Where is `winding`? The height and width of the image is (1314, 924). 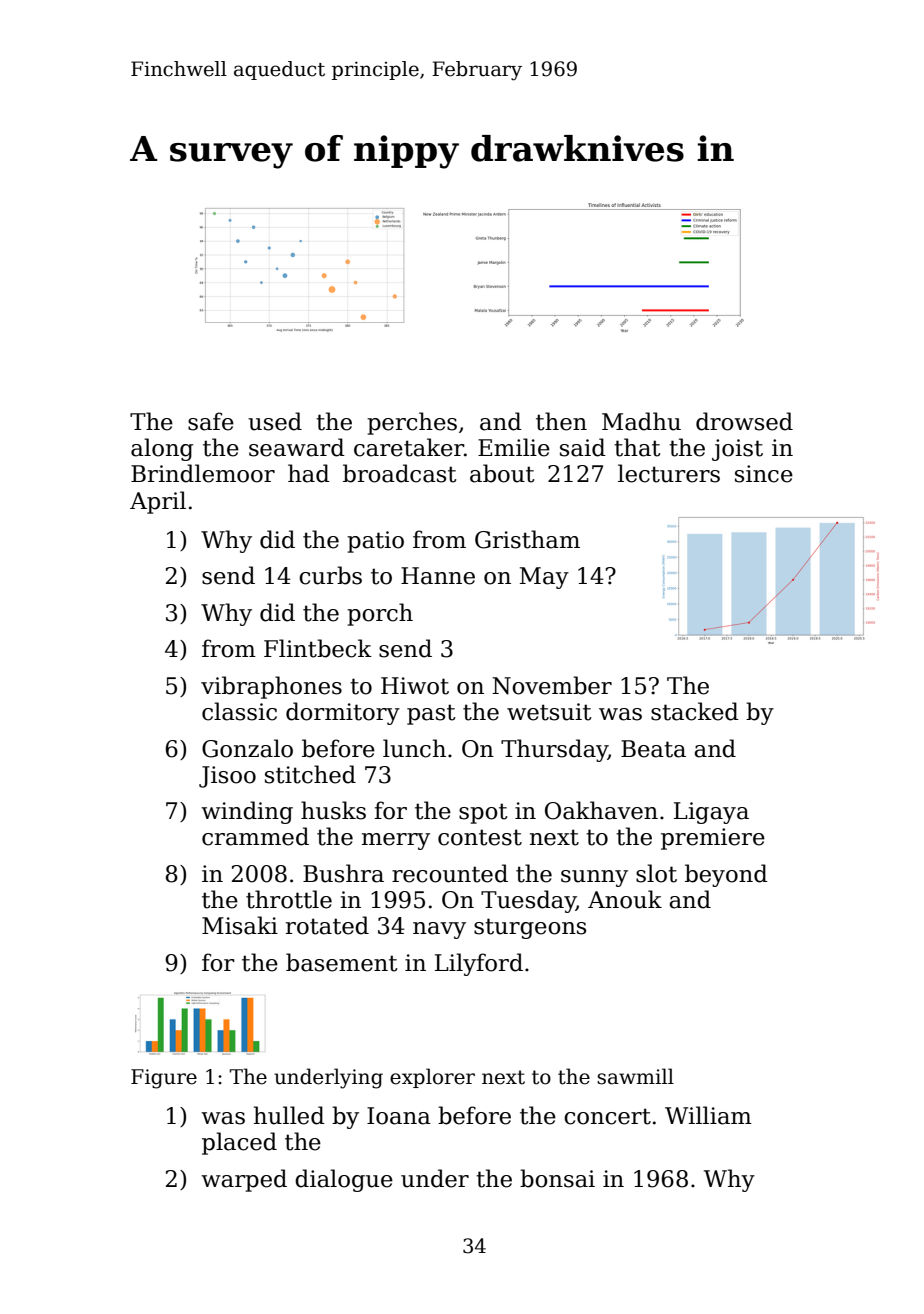
winding is located at coordinates (247, 812).
